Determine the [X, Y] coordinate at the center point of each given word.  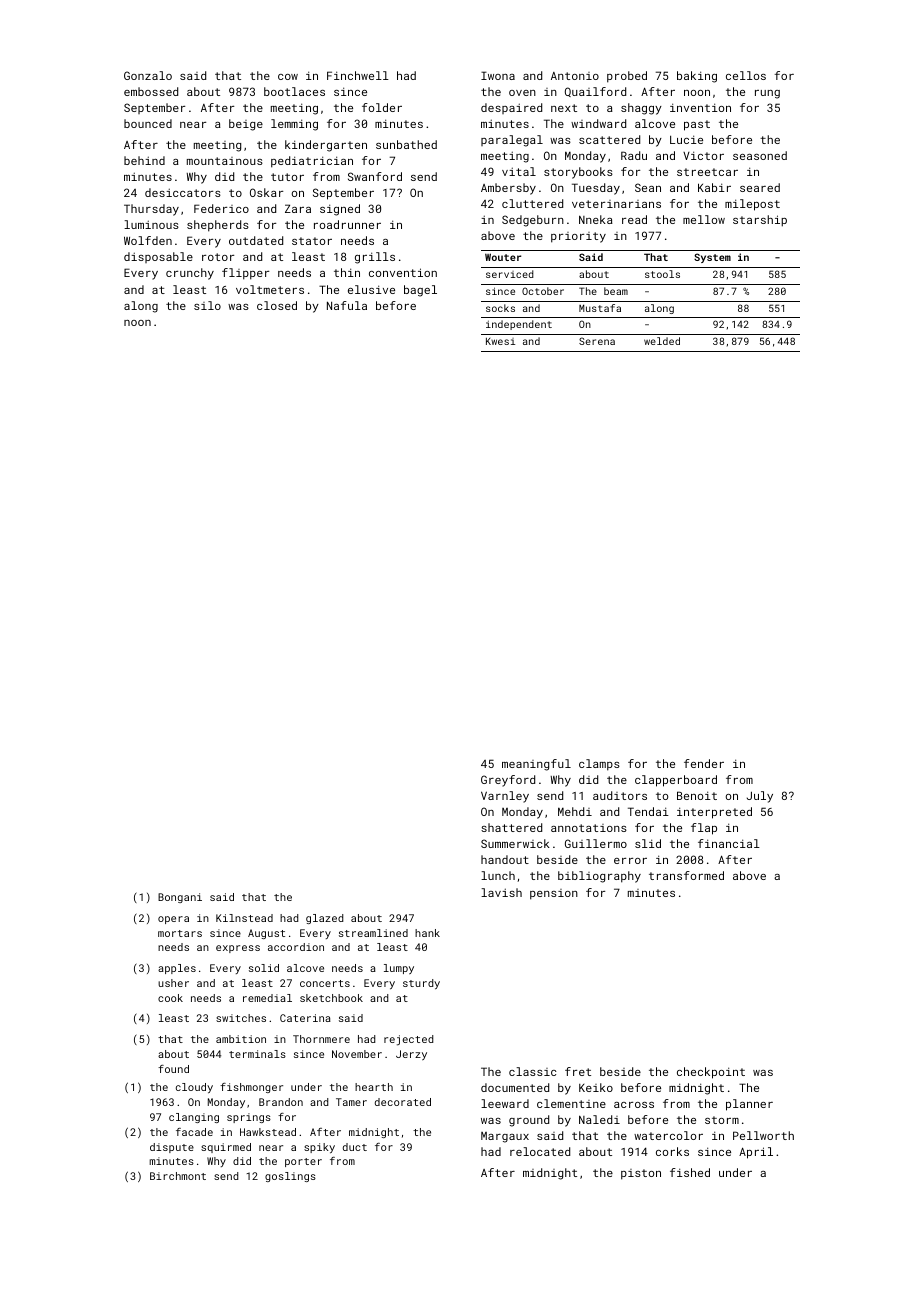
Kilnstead [244, 918]
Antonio [575, 76]
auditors [620, 795]
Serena [597, 341]
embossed [151, 91]
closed [277, 305]
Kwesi [500, 341]
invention [700, 107]
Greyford [508, 781]
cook [170, 998]
